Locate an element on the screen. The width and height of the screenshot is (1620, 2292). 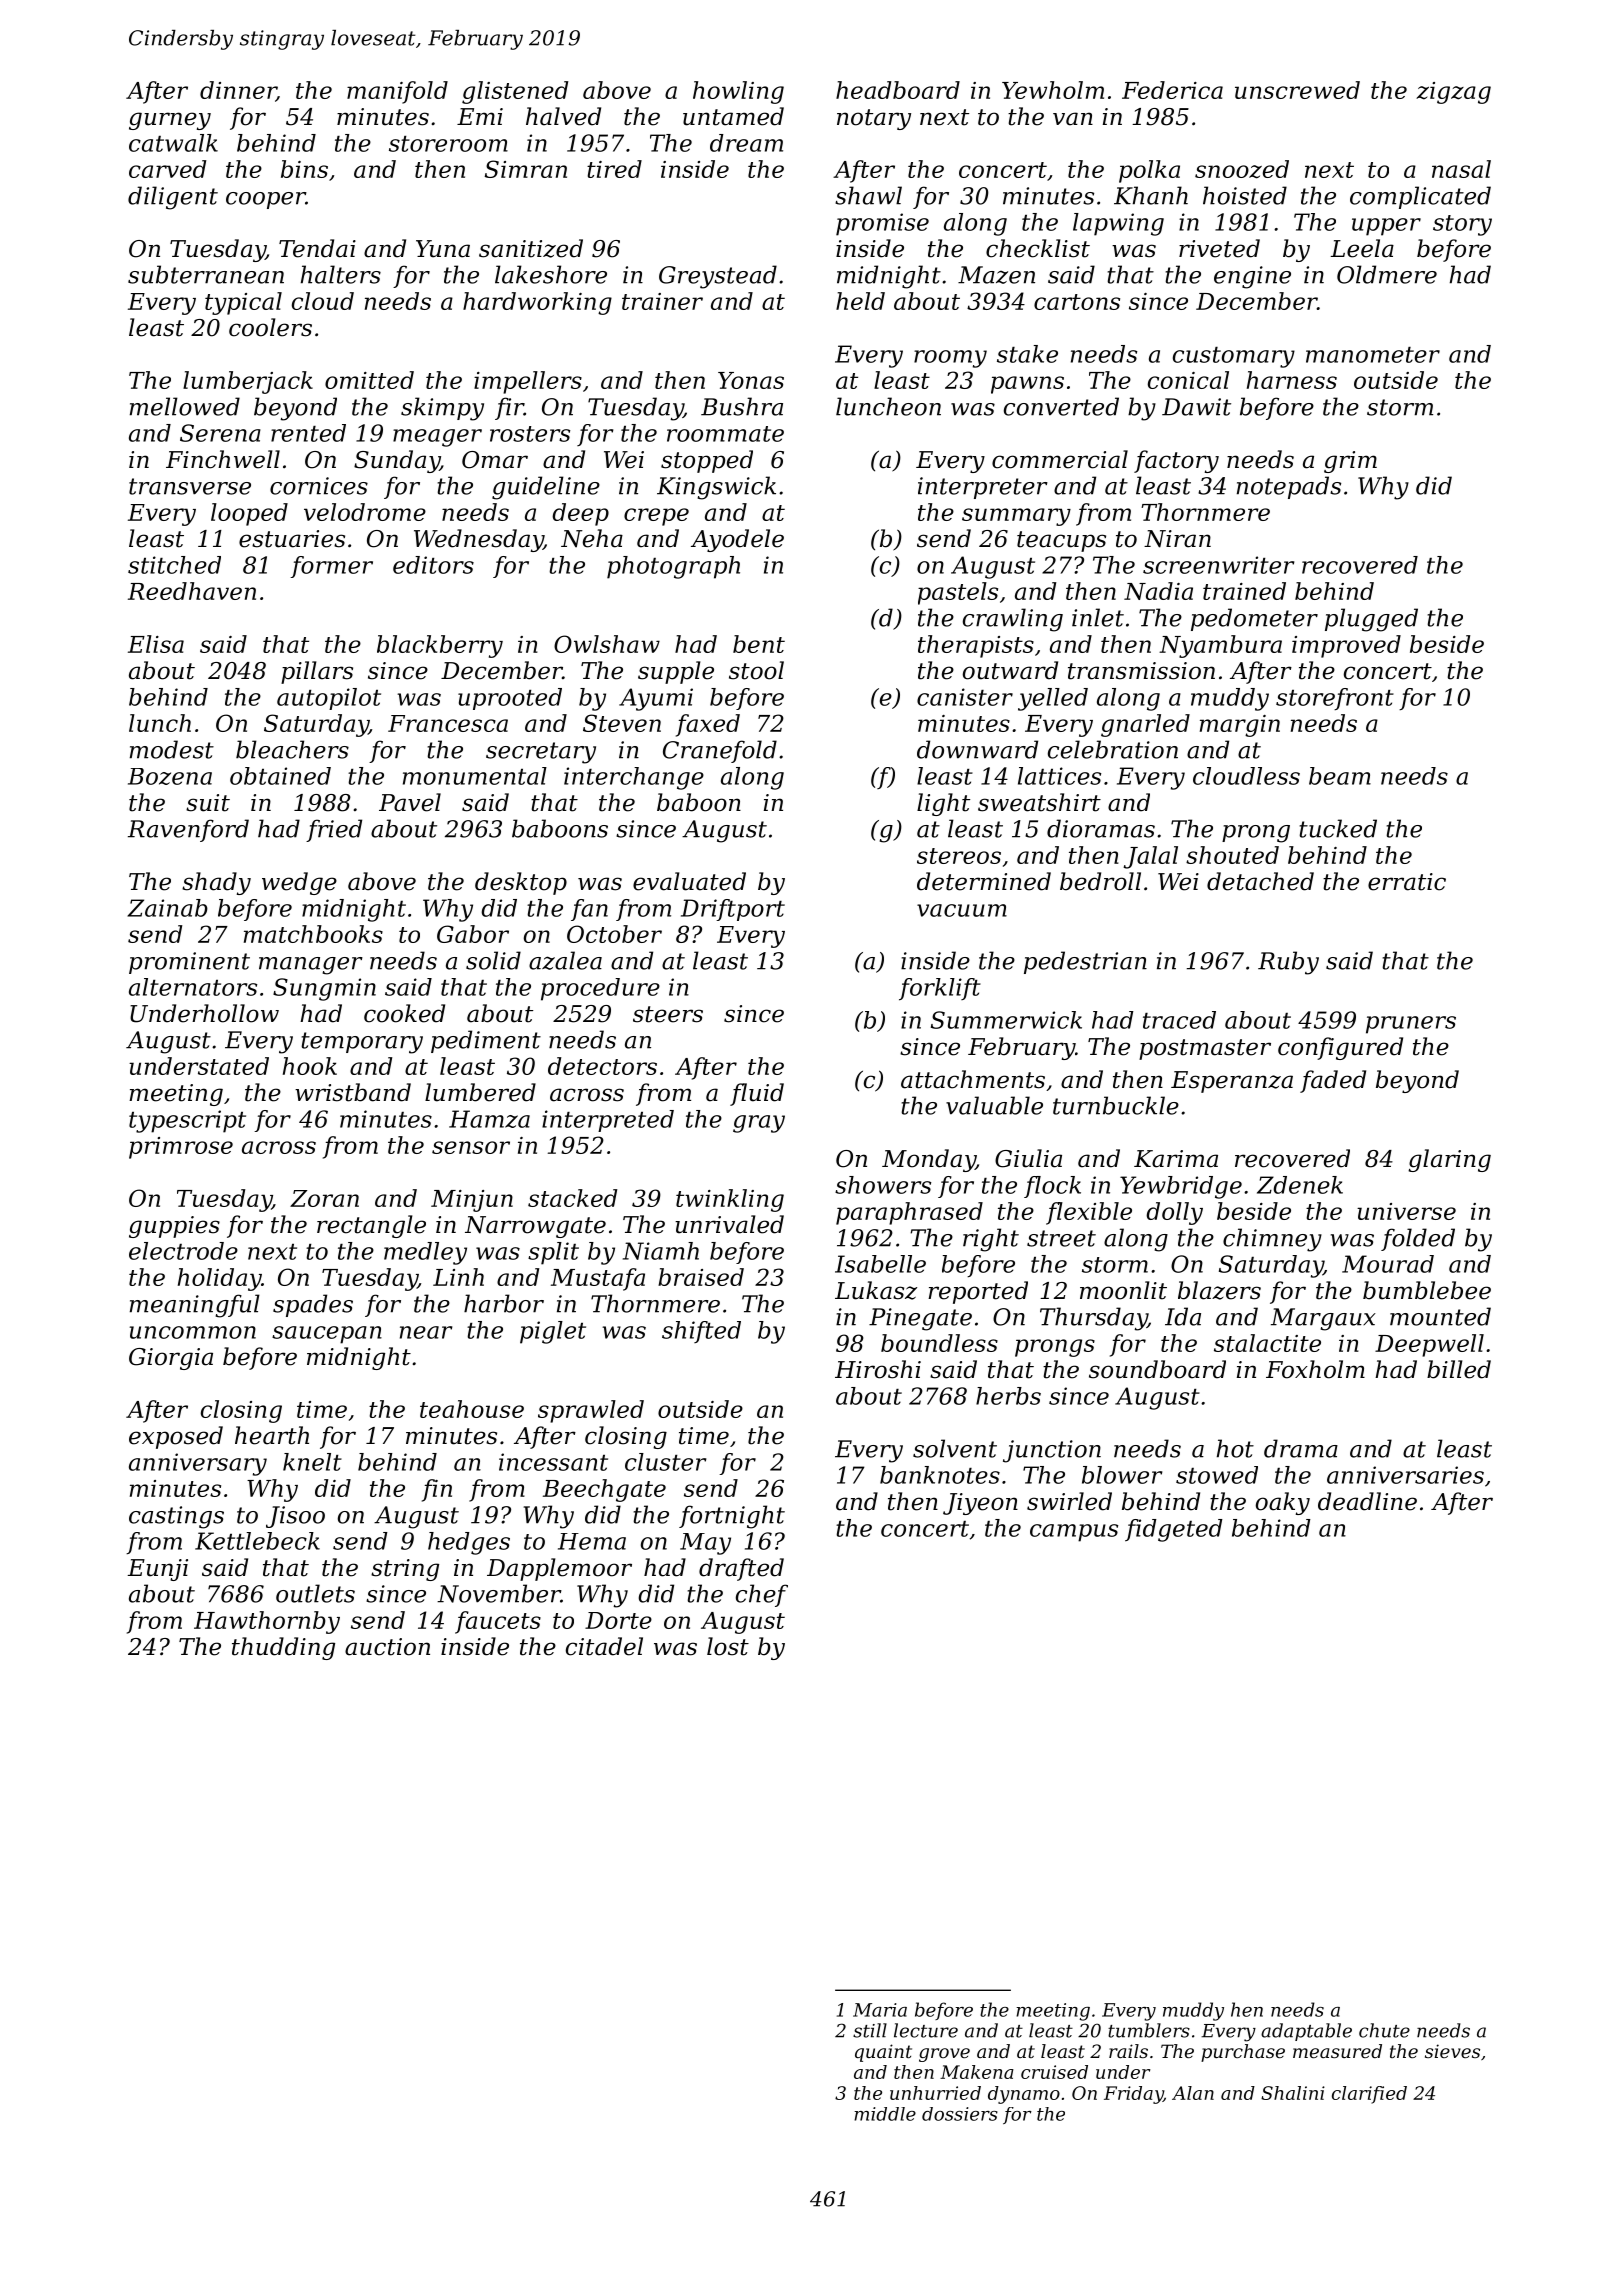
Kingswick is located at coordinates (716, 488).
